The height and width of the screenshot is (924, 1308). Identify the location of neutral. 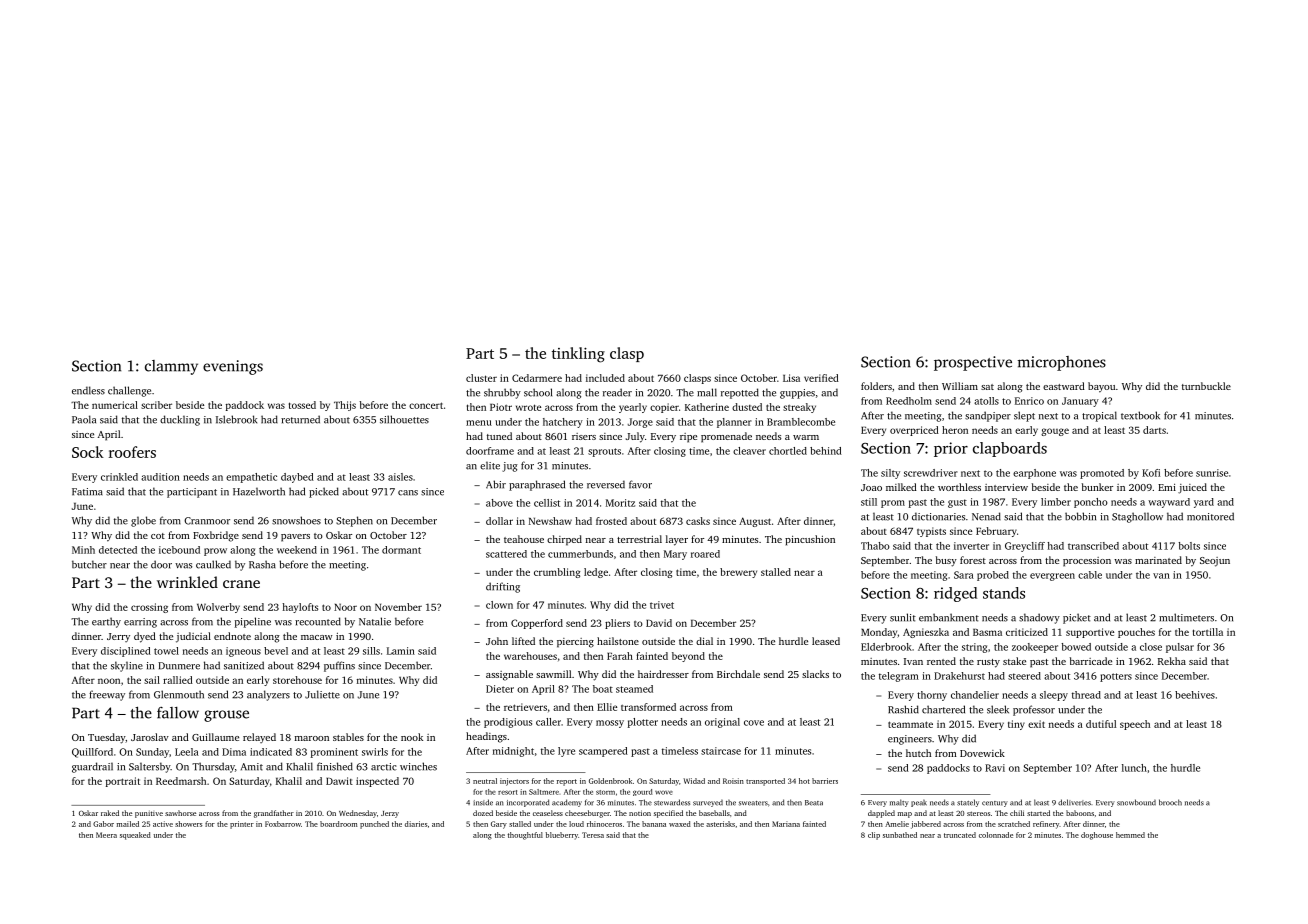
(485, 781).
